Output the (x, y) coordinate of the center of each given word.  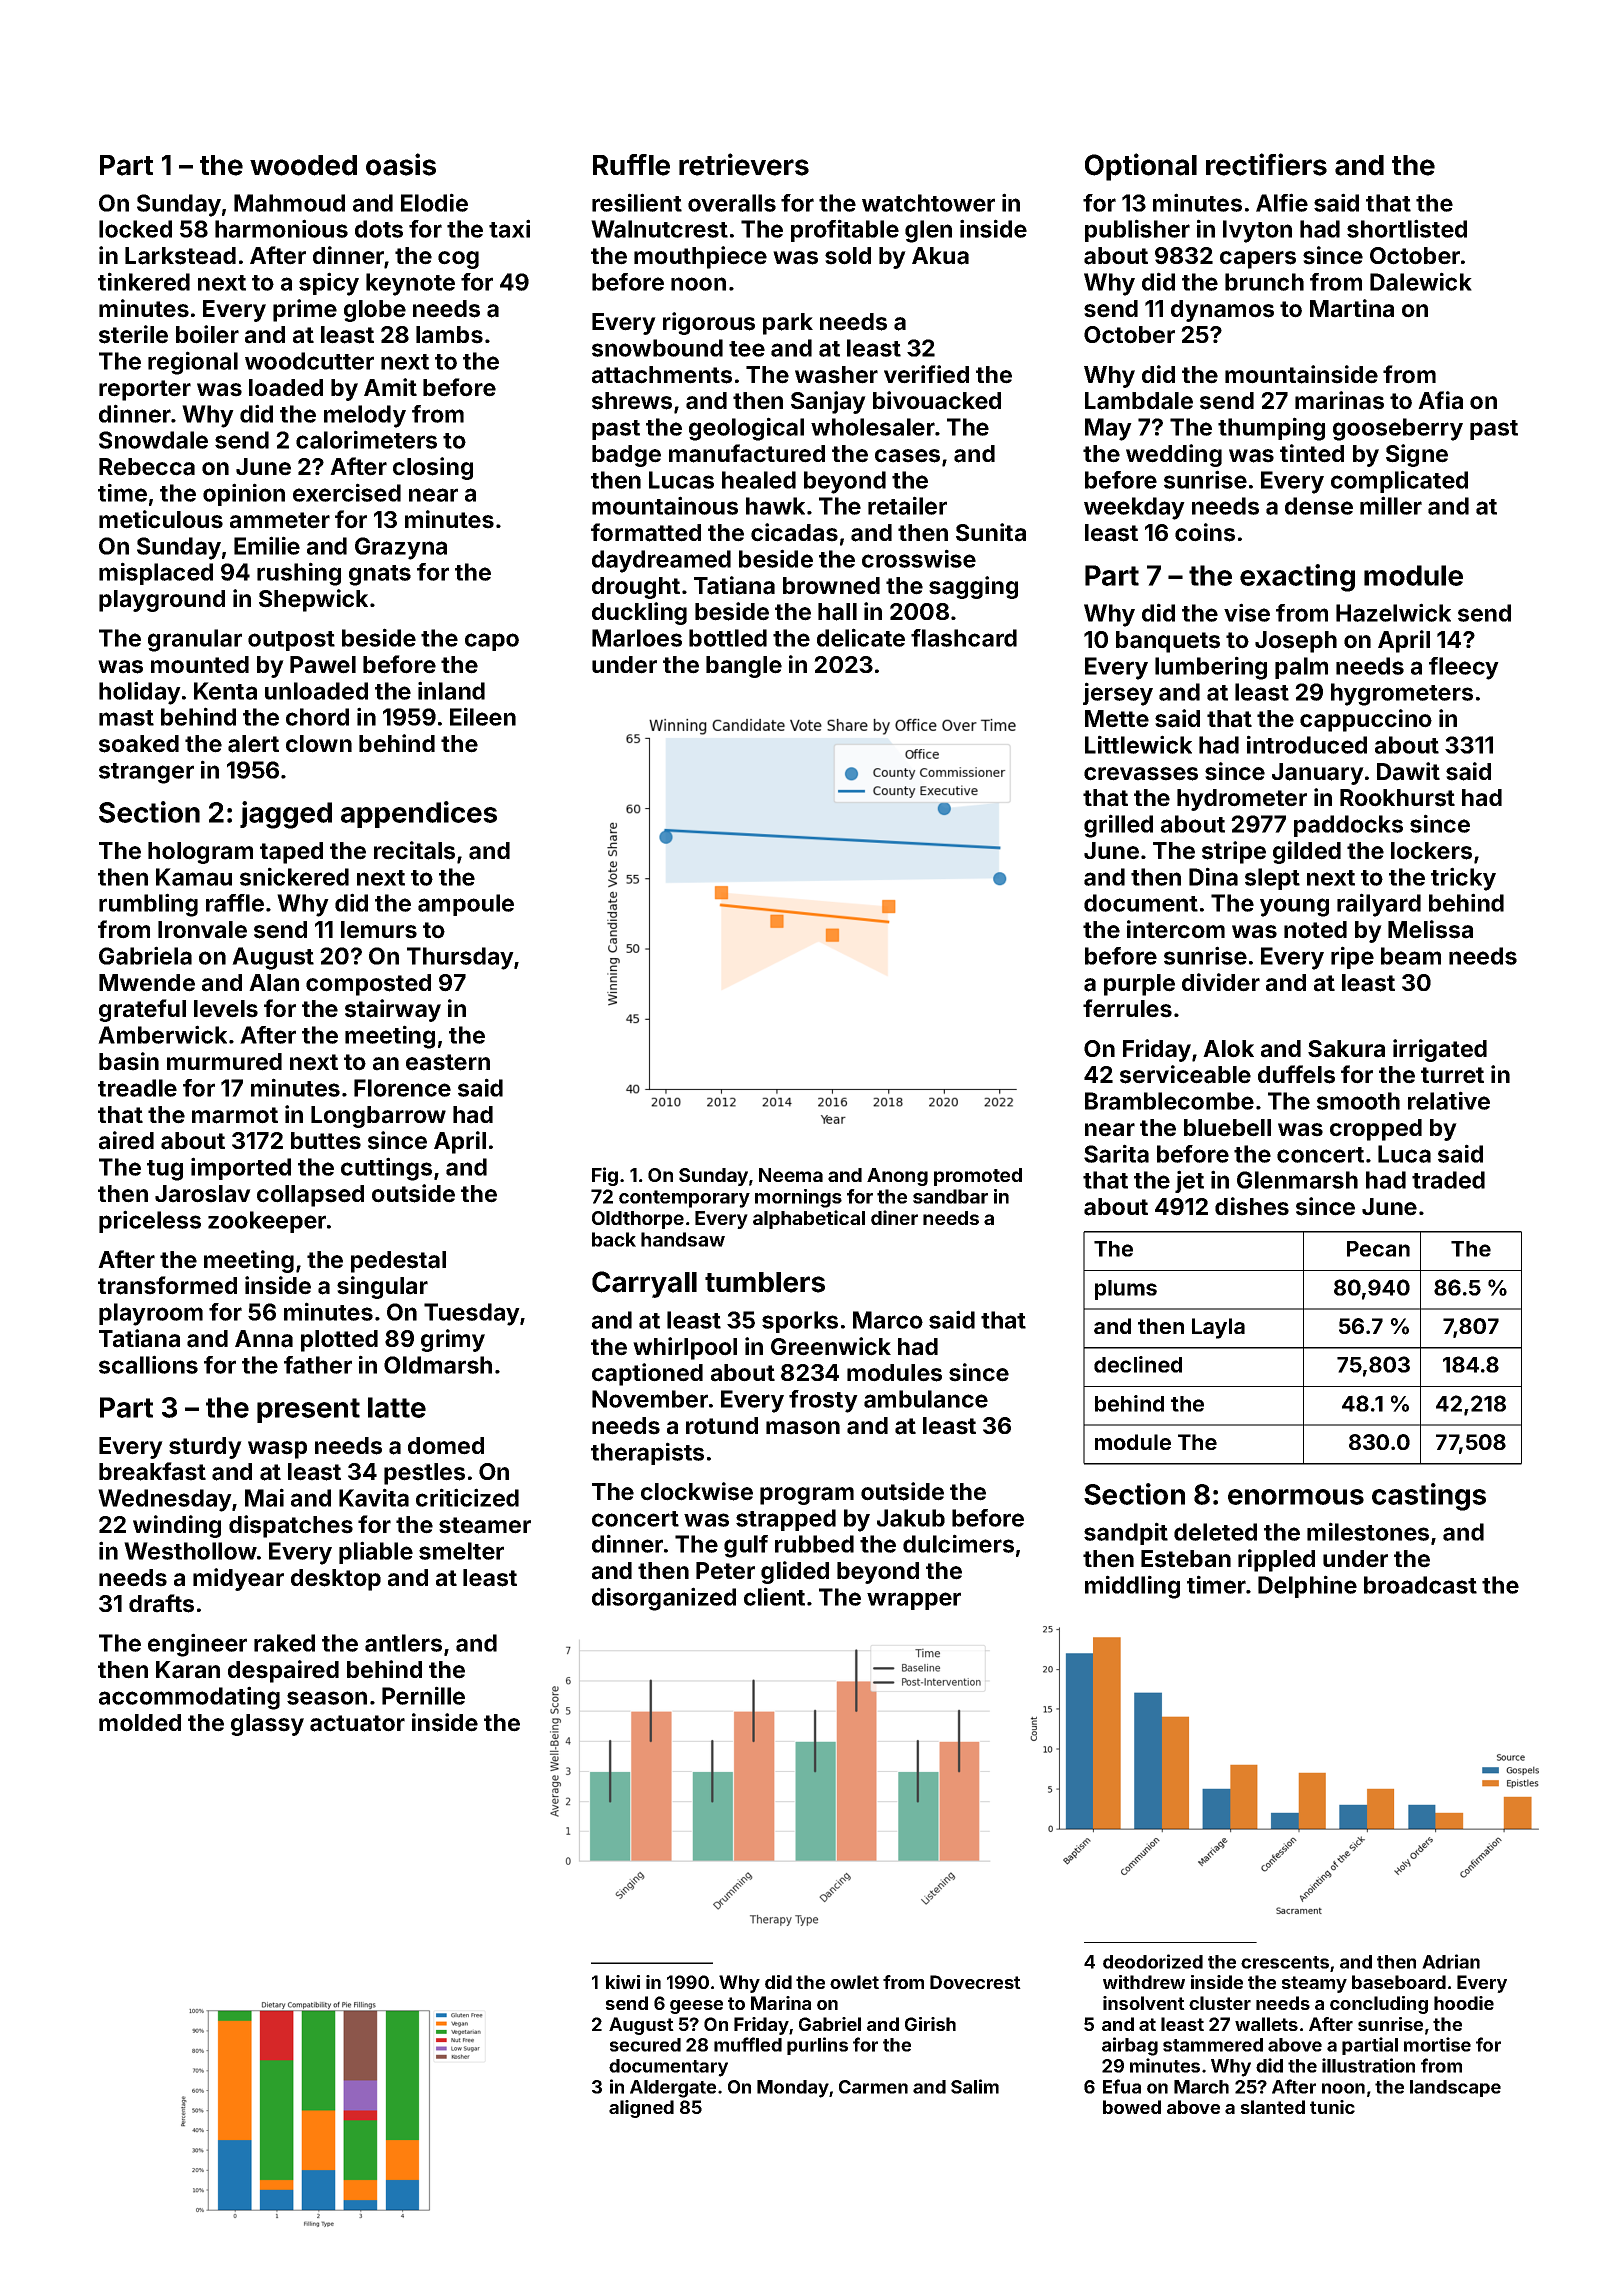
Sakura (1346, 1049)
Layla (1218, 1328)
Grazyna (401, 548)
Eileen (483, 716)
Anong (897, 1177)
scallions (148, 1364)
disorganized (664, 1599)
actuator (357, 1723)
